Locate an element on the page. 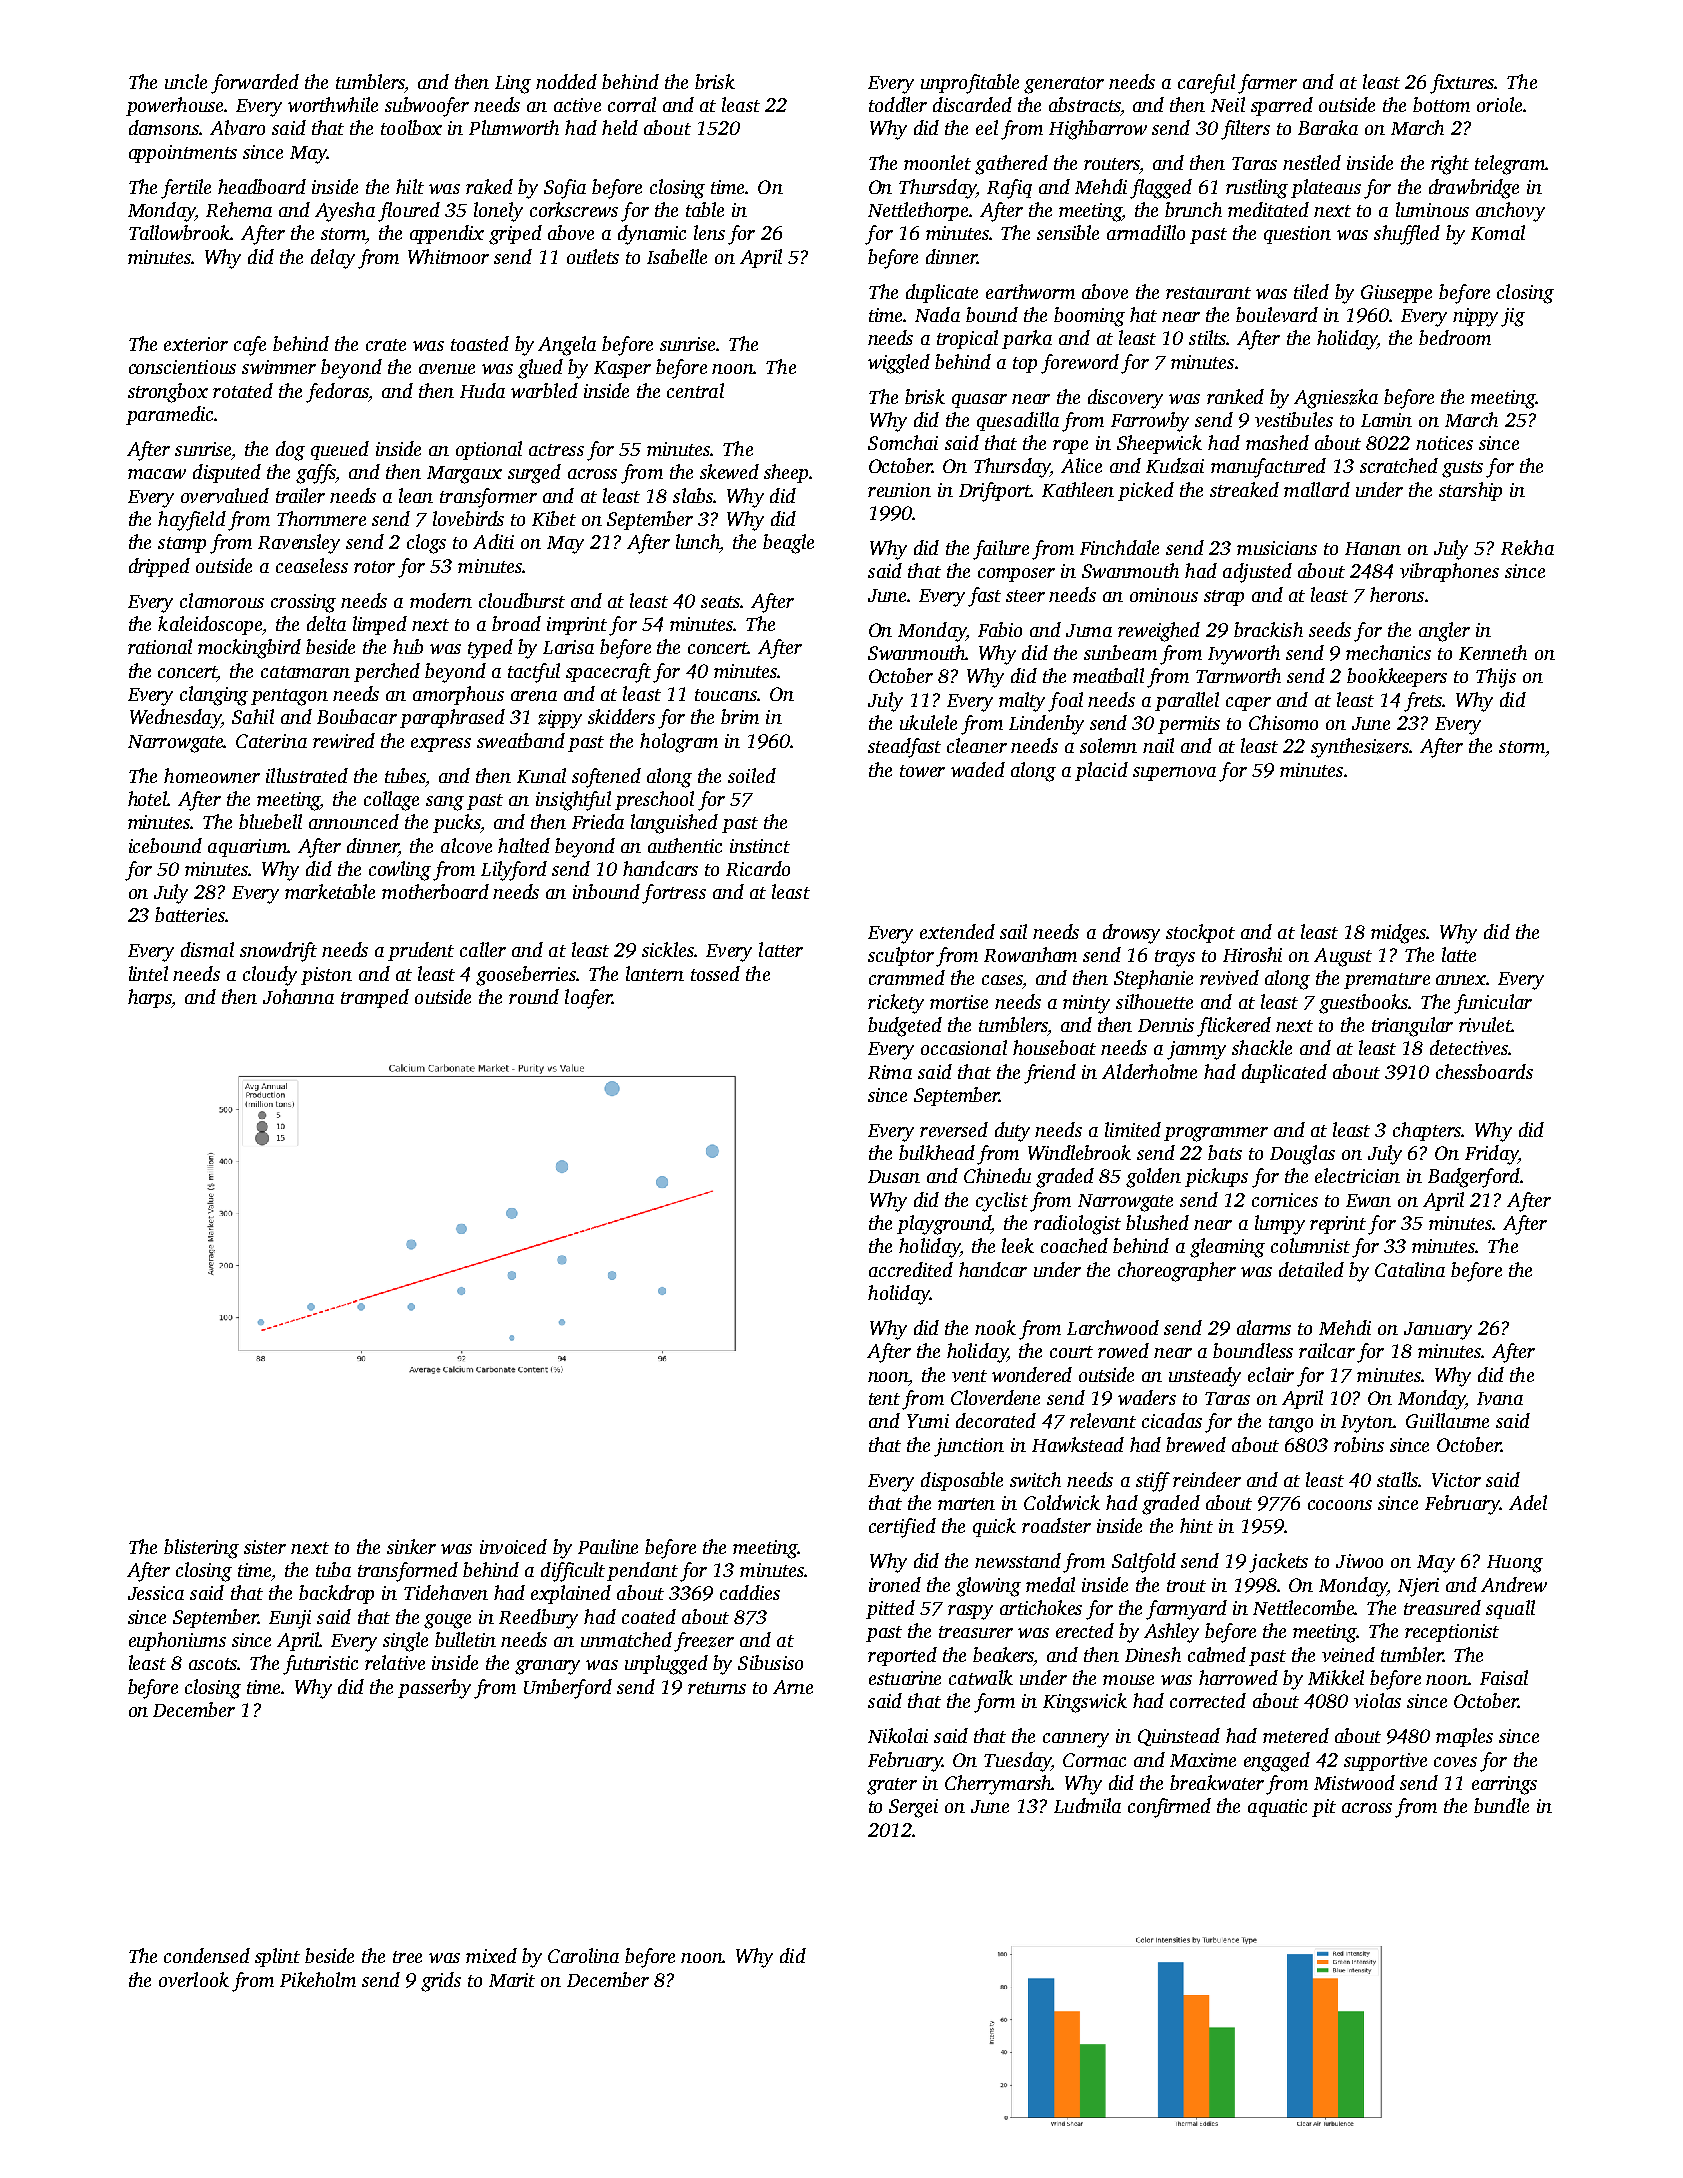 The width and height of the image is (1683, 2178). Marit is located at coordinates (512, 1980).
